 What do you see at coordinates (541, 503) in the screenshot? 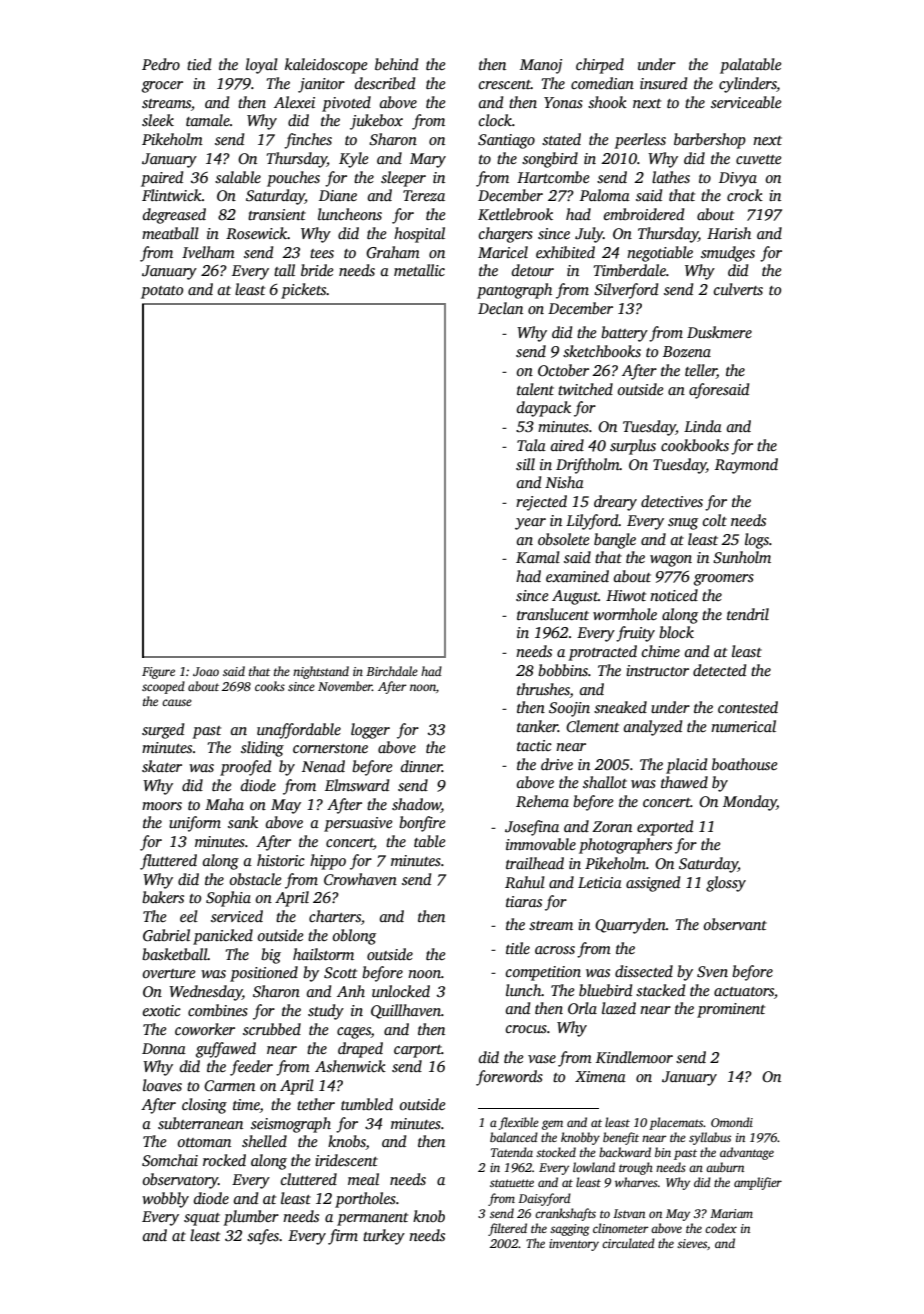
I see `rejected` at bounding box center [541, 503].
